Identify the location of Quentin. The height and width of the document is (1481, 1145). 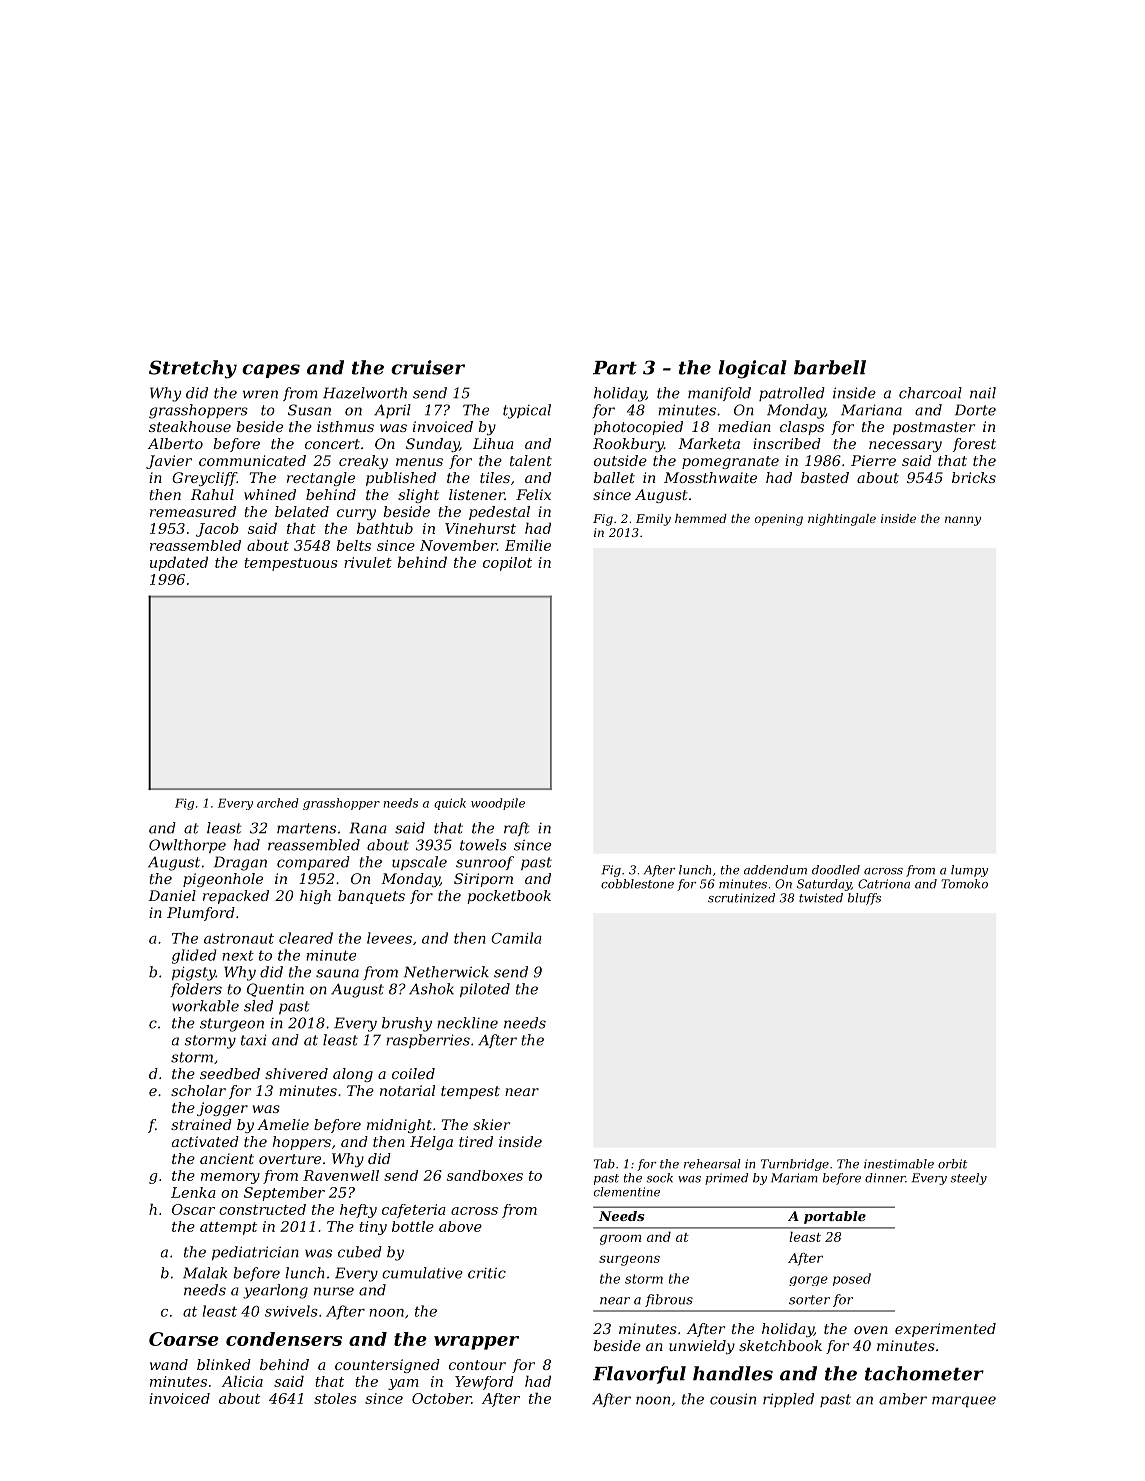
(275, 990).
